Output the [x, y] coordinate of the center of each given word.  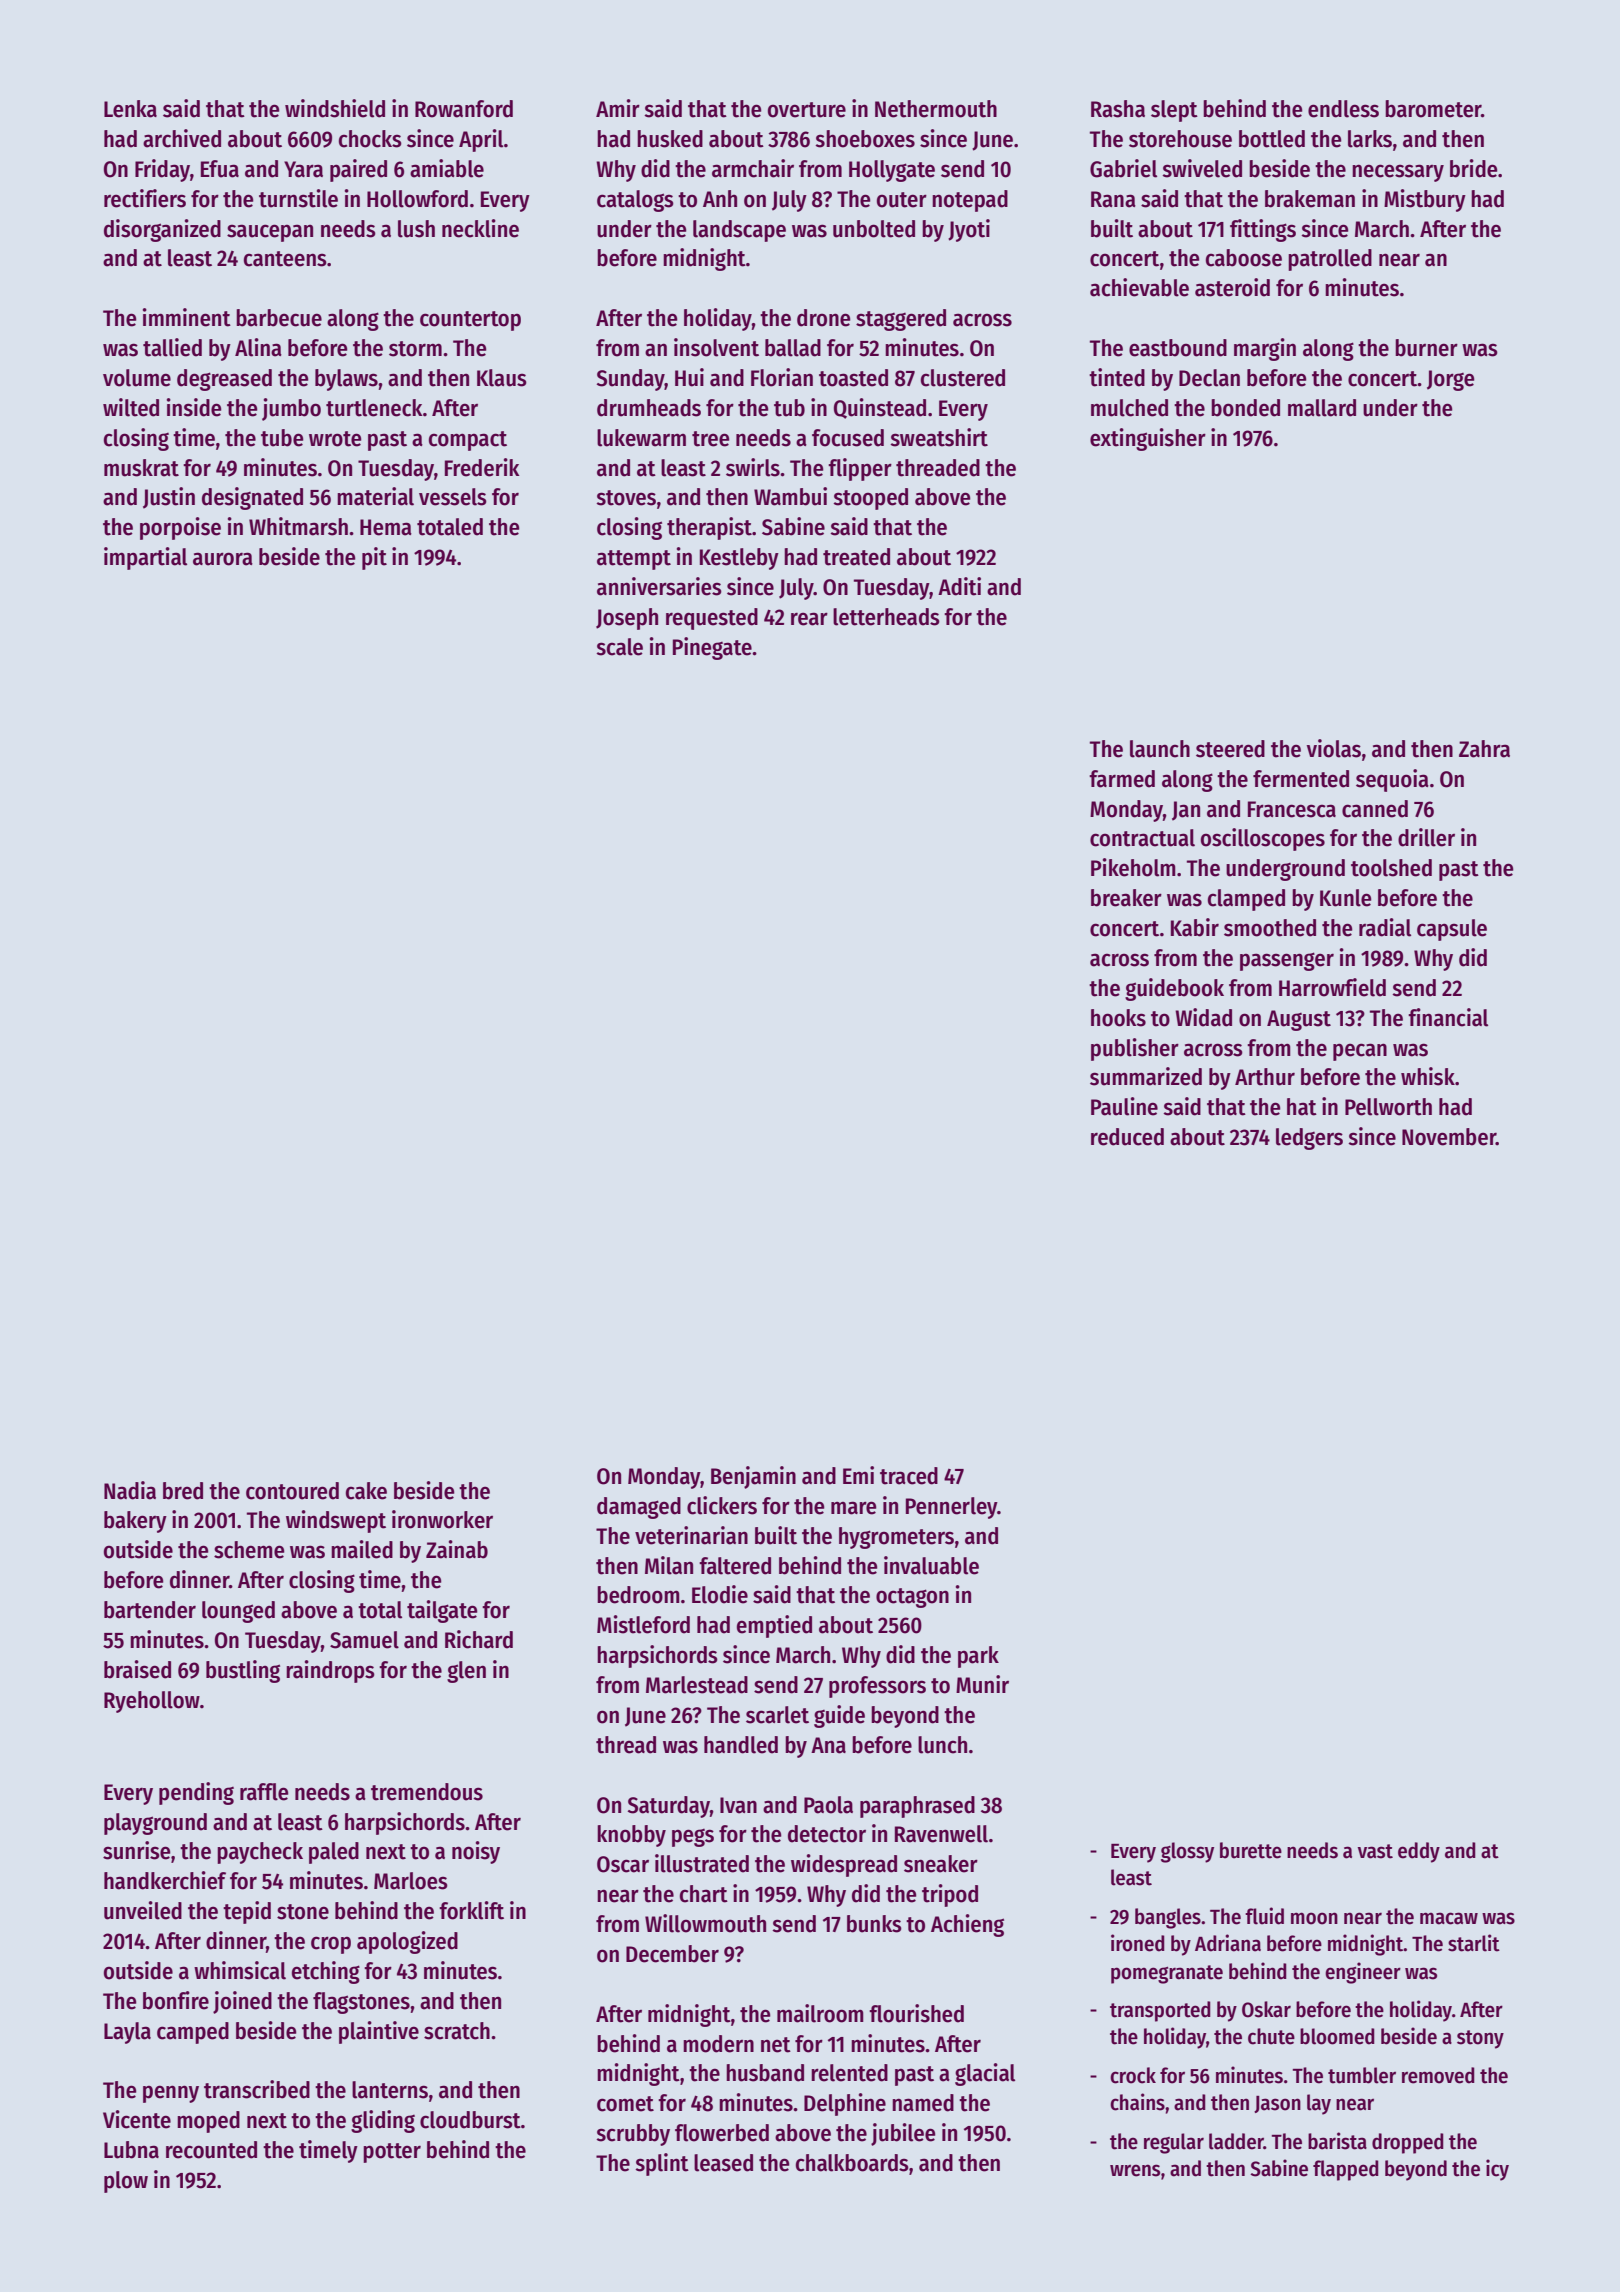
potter [392, 2153]
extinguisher [1148, 439]
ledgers [1309, 1139]
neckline [480, 228]
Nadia [130, 1490]
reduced [1127, 1137]
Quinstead [880, 408]
